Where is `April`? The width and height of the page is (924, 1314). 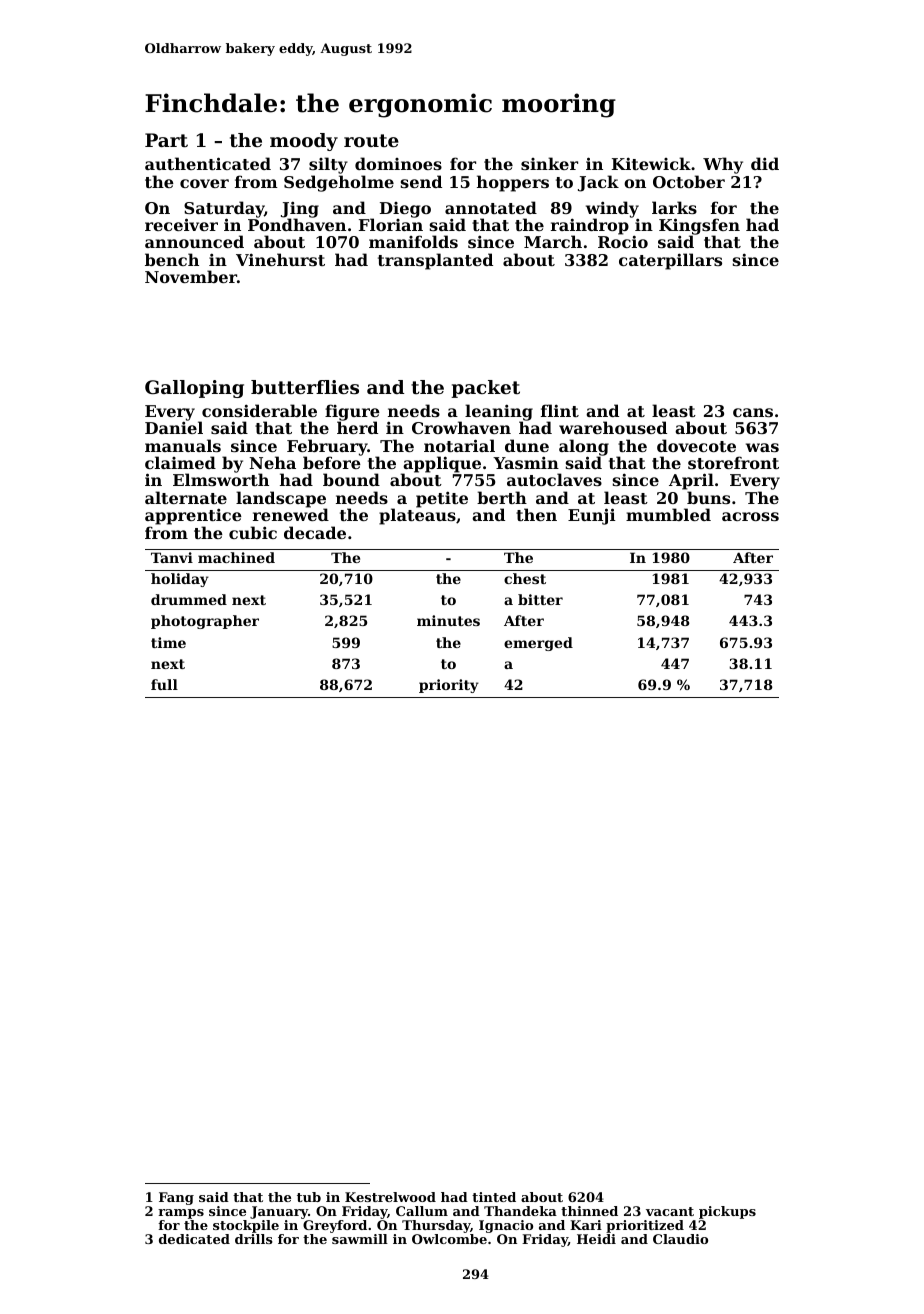 April is located at coordinates (691, 481).
